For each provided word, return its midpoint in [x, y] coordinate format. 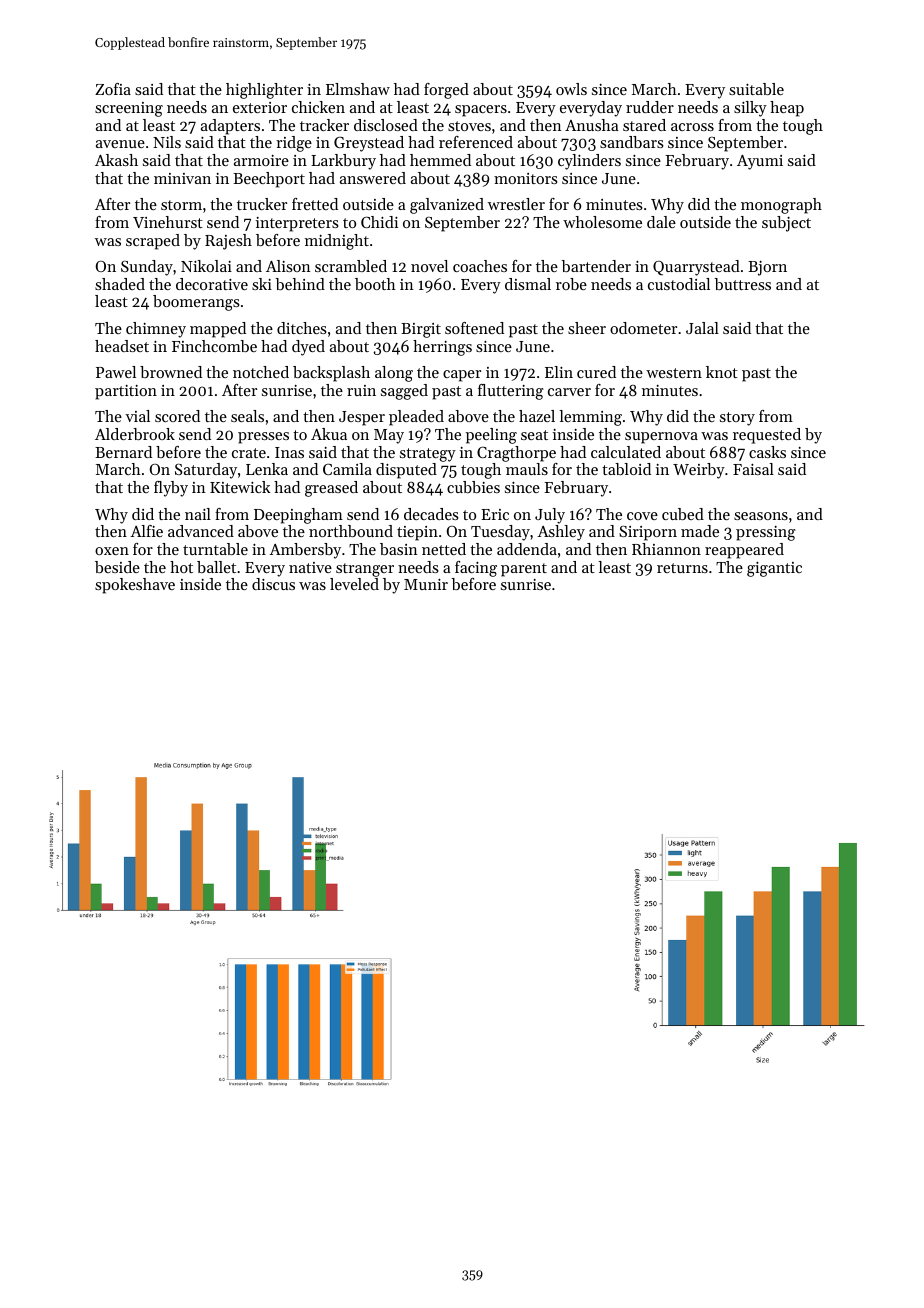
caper [462, 376]
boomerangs [196, 303]
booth [375, 284]
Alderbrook [135, 434]
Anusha [592, 125]
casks [767, 452]
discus [273, 584]
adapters [230, 127]
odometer [643, 328]
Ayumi [760, 162]
